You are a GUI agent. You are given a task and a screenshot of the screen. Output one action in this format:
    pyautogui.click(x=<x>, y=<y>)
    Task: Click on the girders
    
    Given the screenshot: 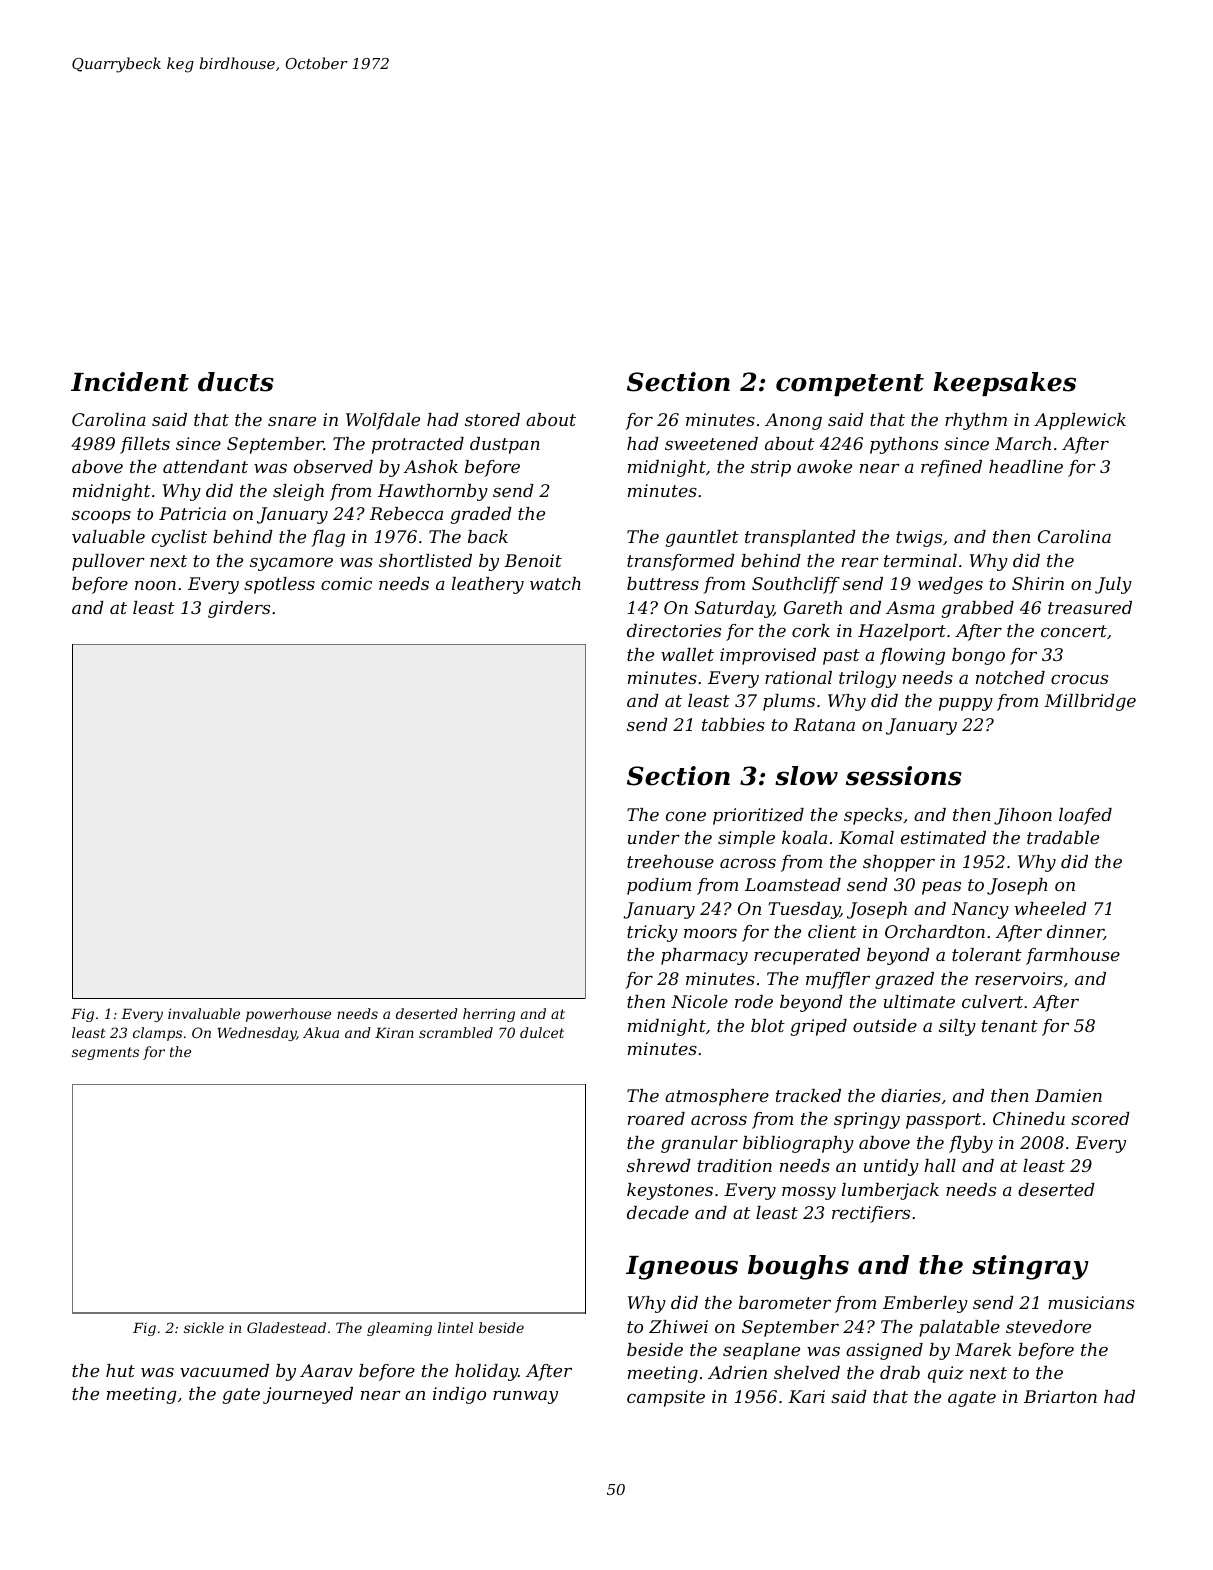 What is the action you would take?
    pyautogui.click(x=239, y=609)
